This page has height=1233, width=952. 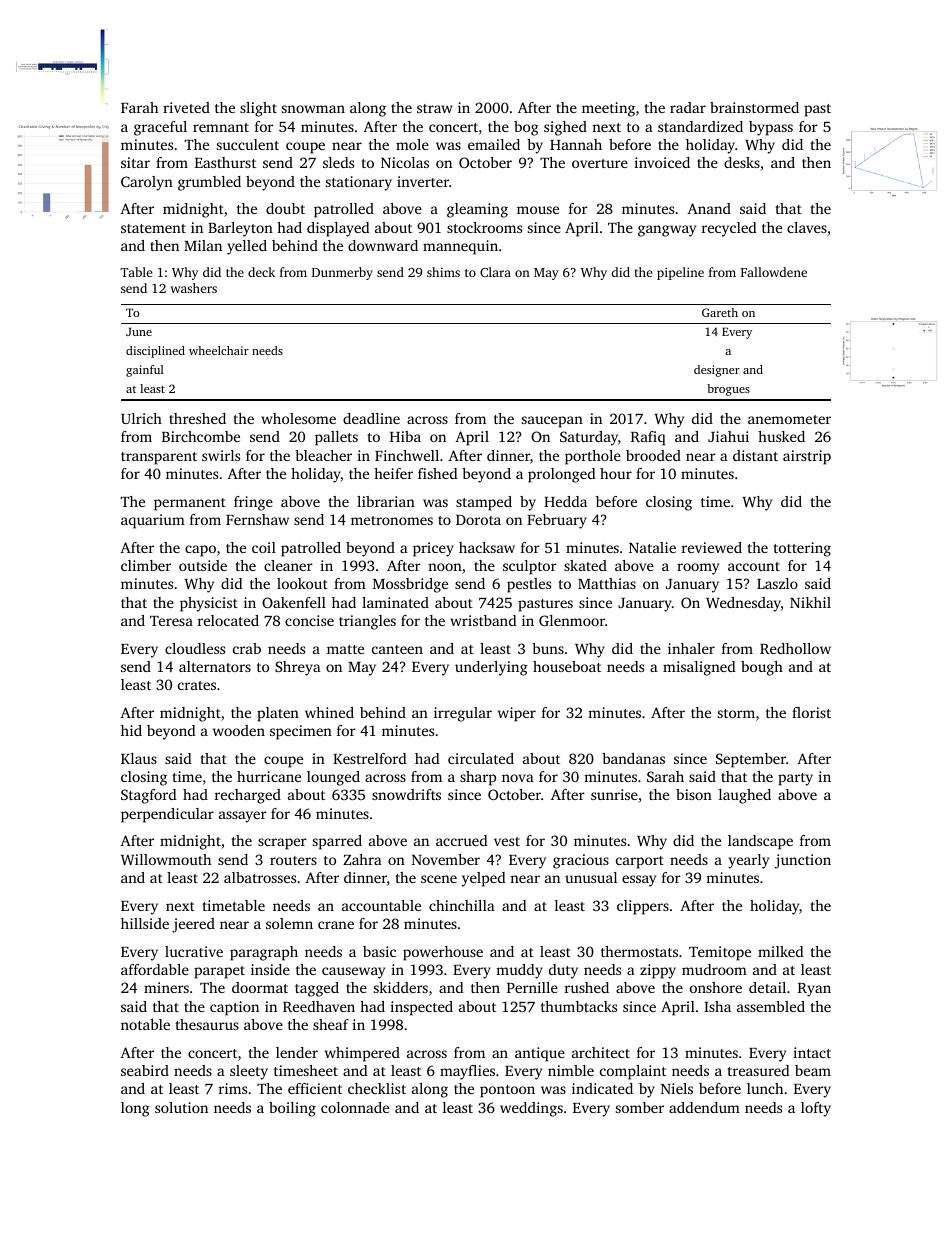 What do you see at coordinates (405, 436) in the page?
I see `Hiba` at bounding box center [405, 436].
